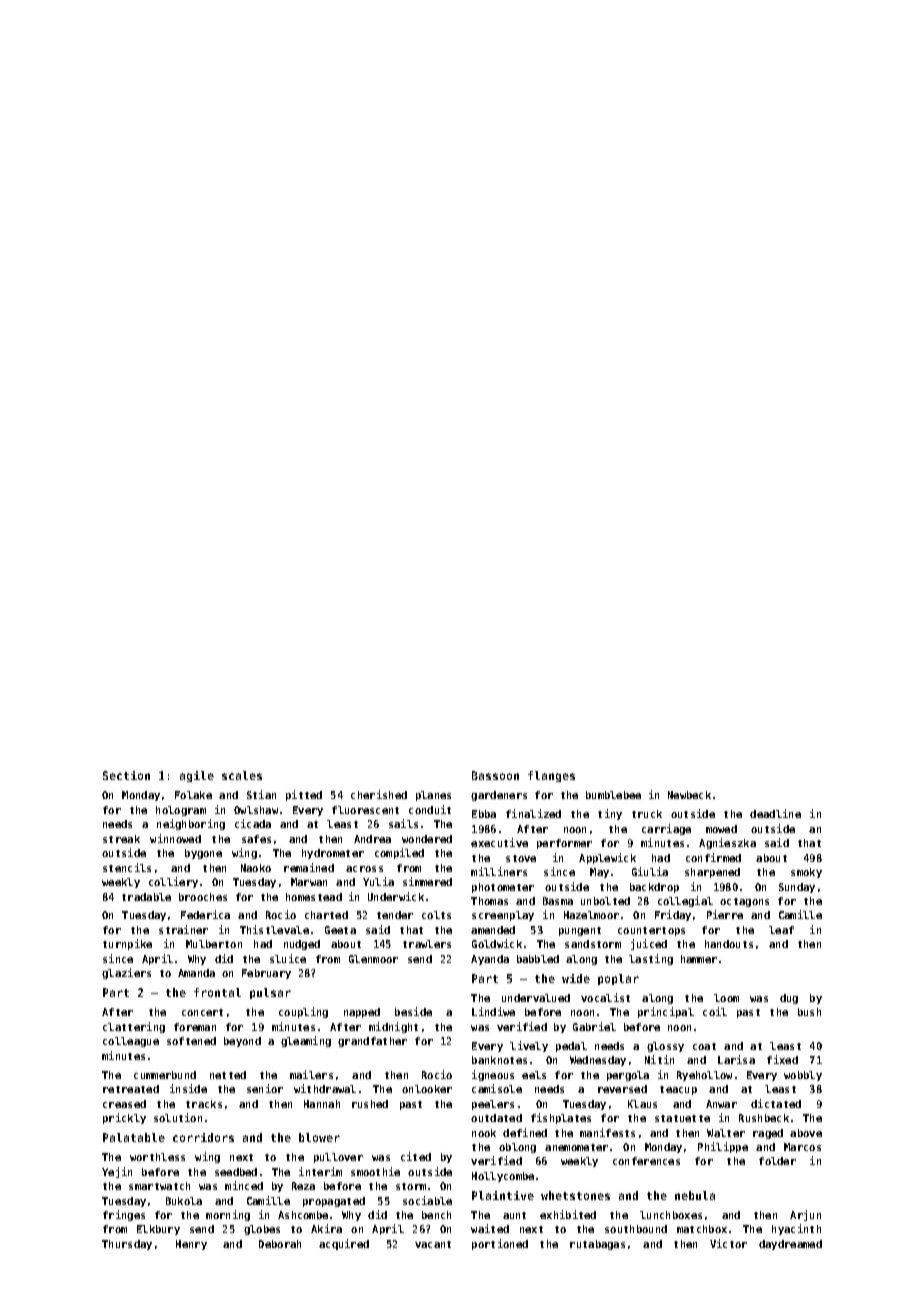 The height and width of the image is (1308, 924). What do you see at coordinates (124, 1104) in the image?
I see `creased` at bounding box center [124, 1104].
